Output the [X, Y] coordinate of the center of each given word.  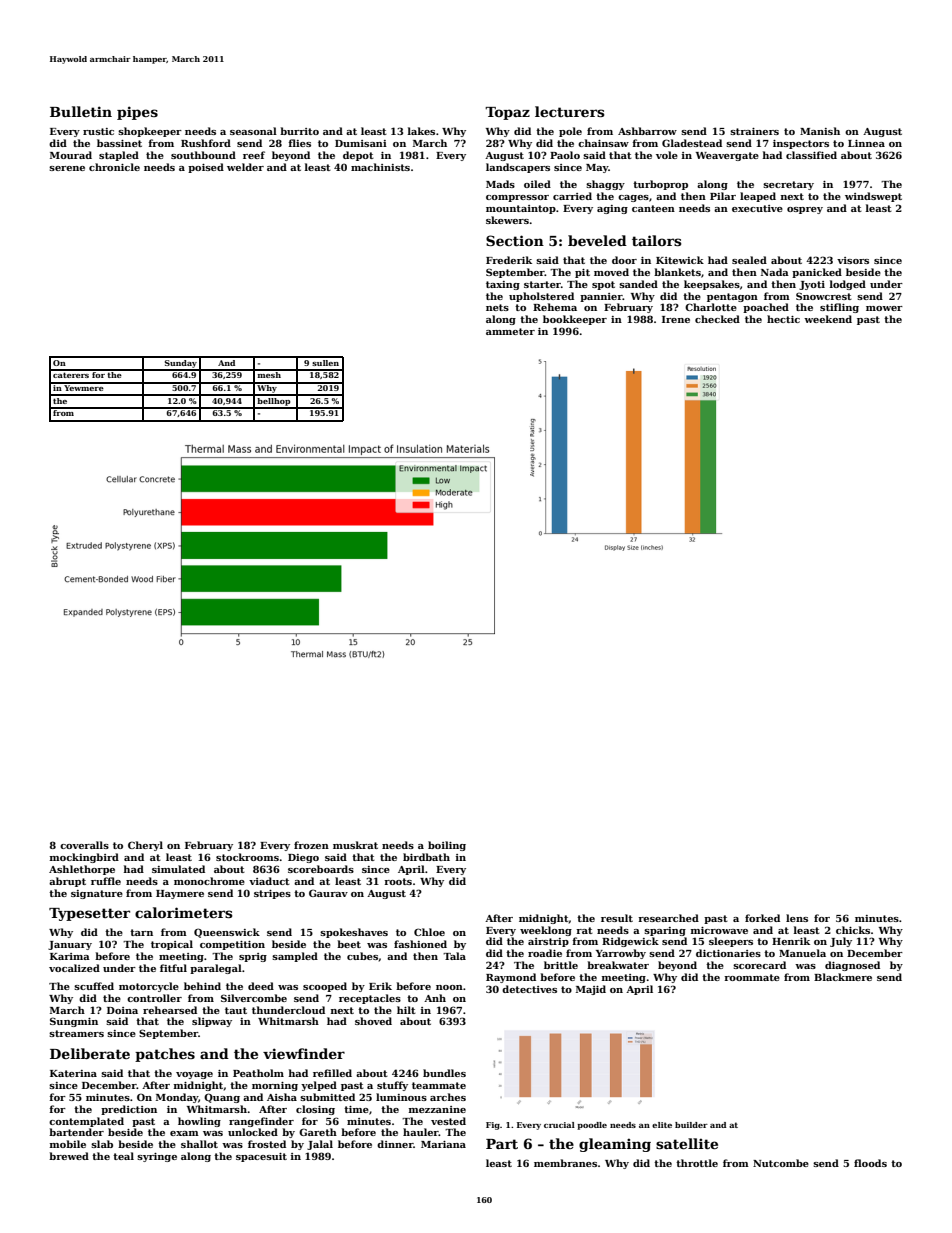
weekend [828, 319]
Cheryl [145, 846]
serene [67, 168]
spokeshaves [354, 933]
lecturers [570, 111]
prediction [129, 1110]
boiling [447, 846]
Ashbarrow [647, 131]
